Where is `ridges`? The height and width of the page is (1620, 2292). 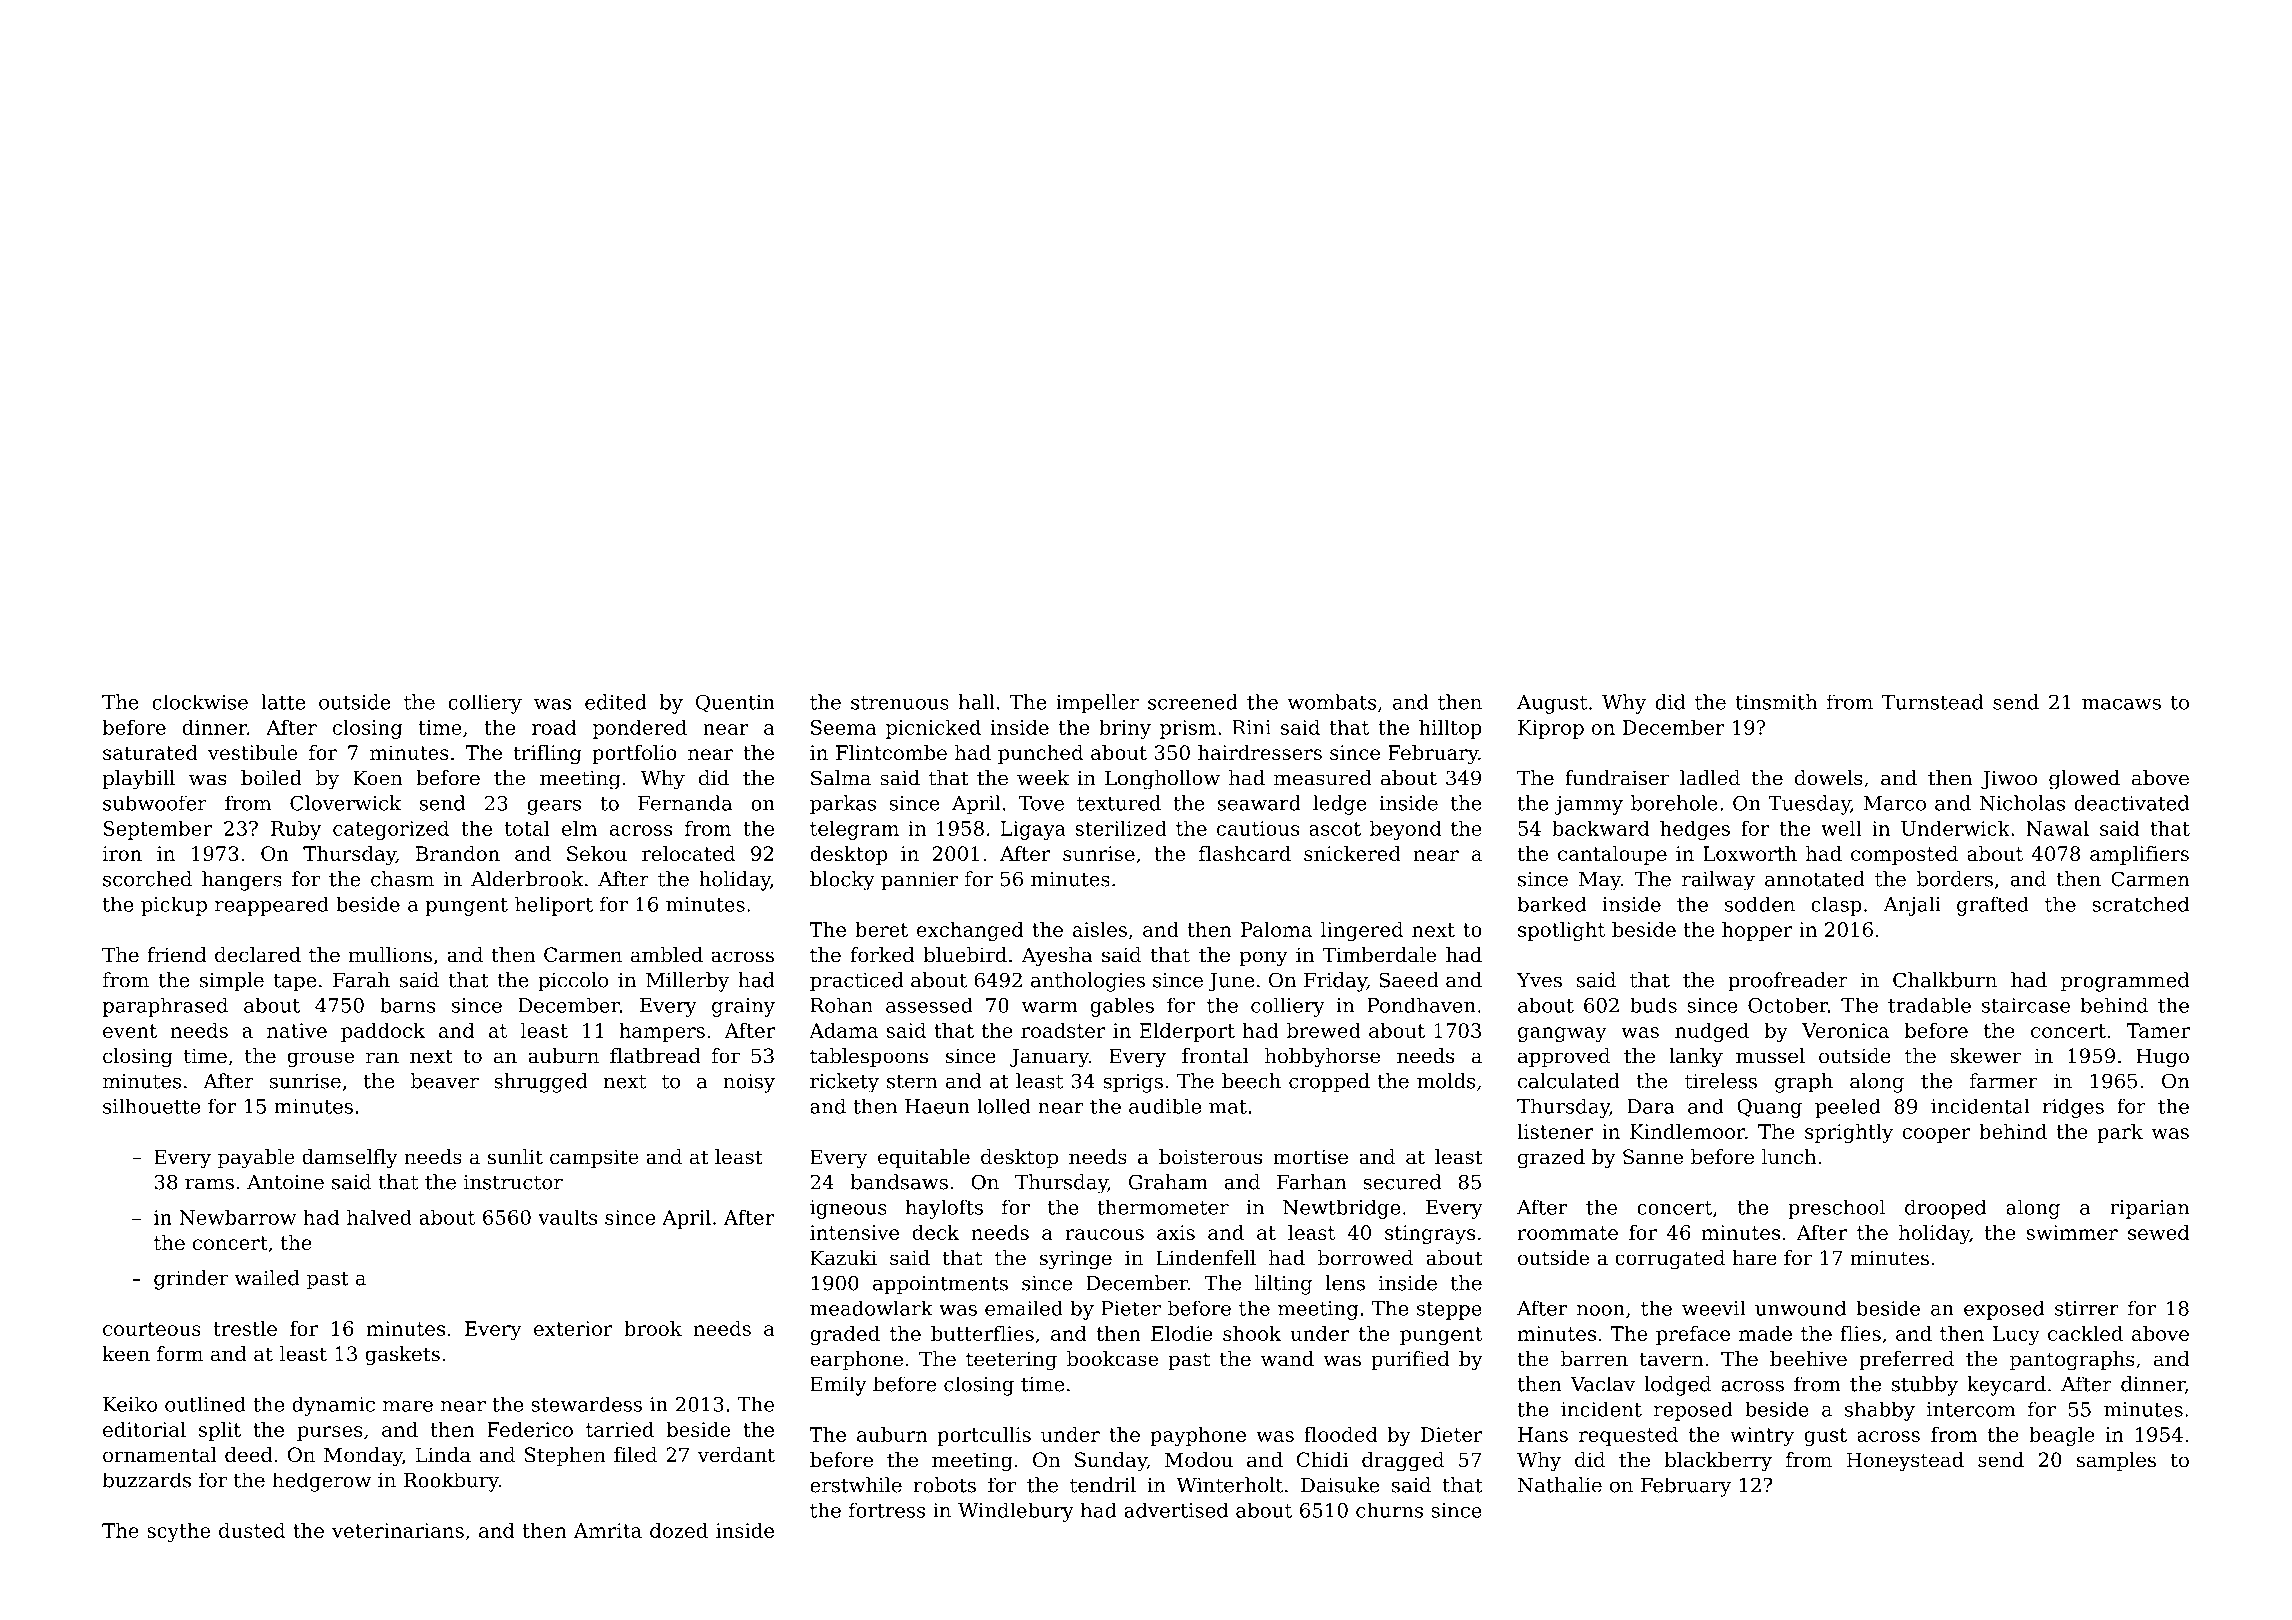
ridges is located at coordinates (2073, 1108).
